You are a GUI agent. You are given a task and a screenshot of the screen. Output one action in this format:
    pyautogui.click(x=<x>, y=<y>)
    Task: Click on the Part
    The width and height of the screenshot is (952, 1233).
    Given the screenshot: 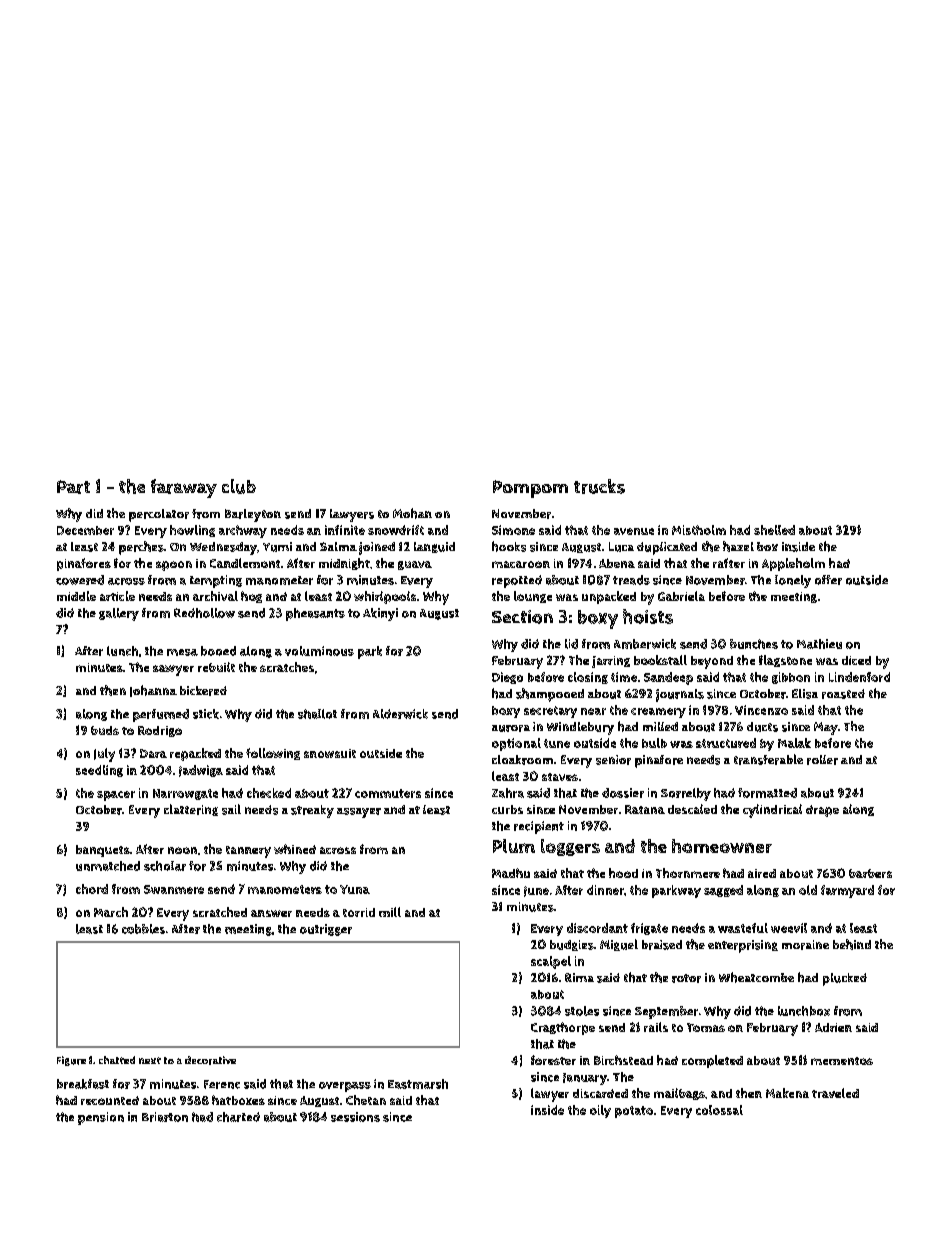 What is the action you would take?
    pyautogui.click(x=73, y=487)
